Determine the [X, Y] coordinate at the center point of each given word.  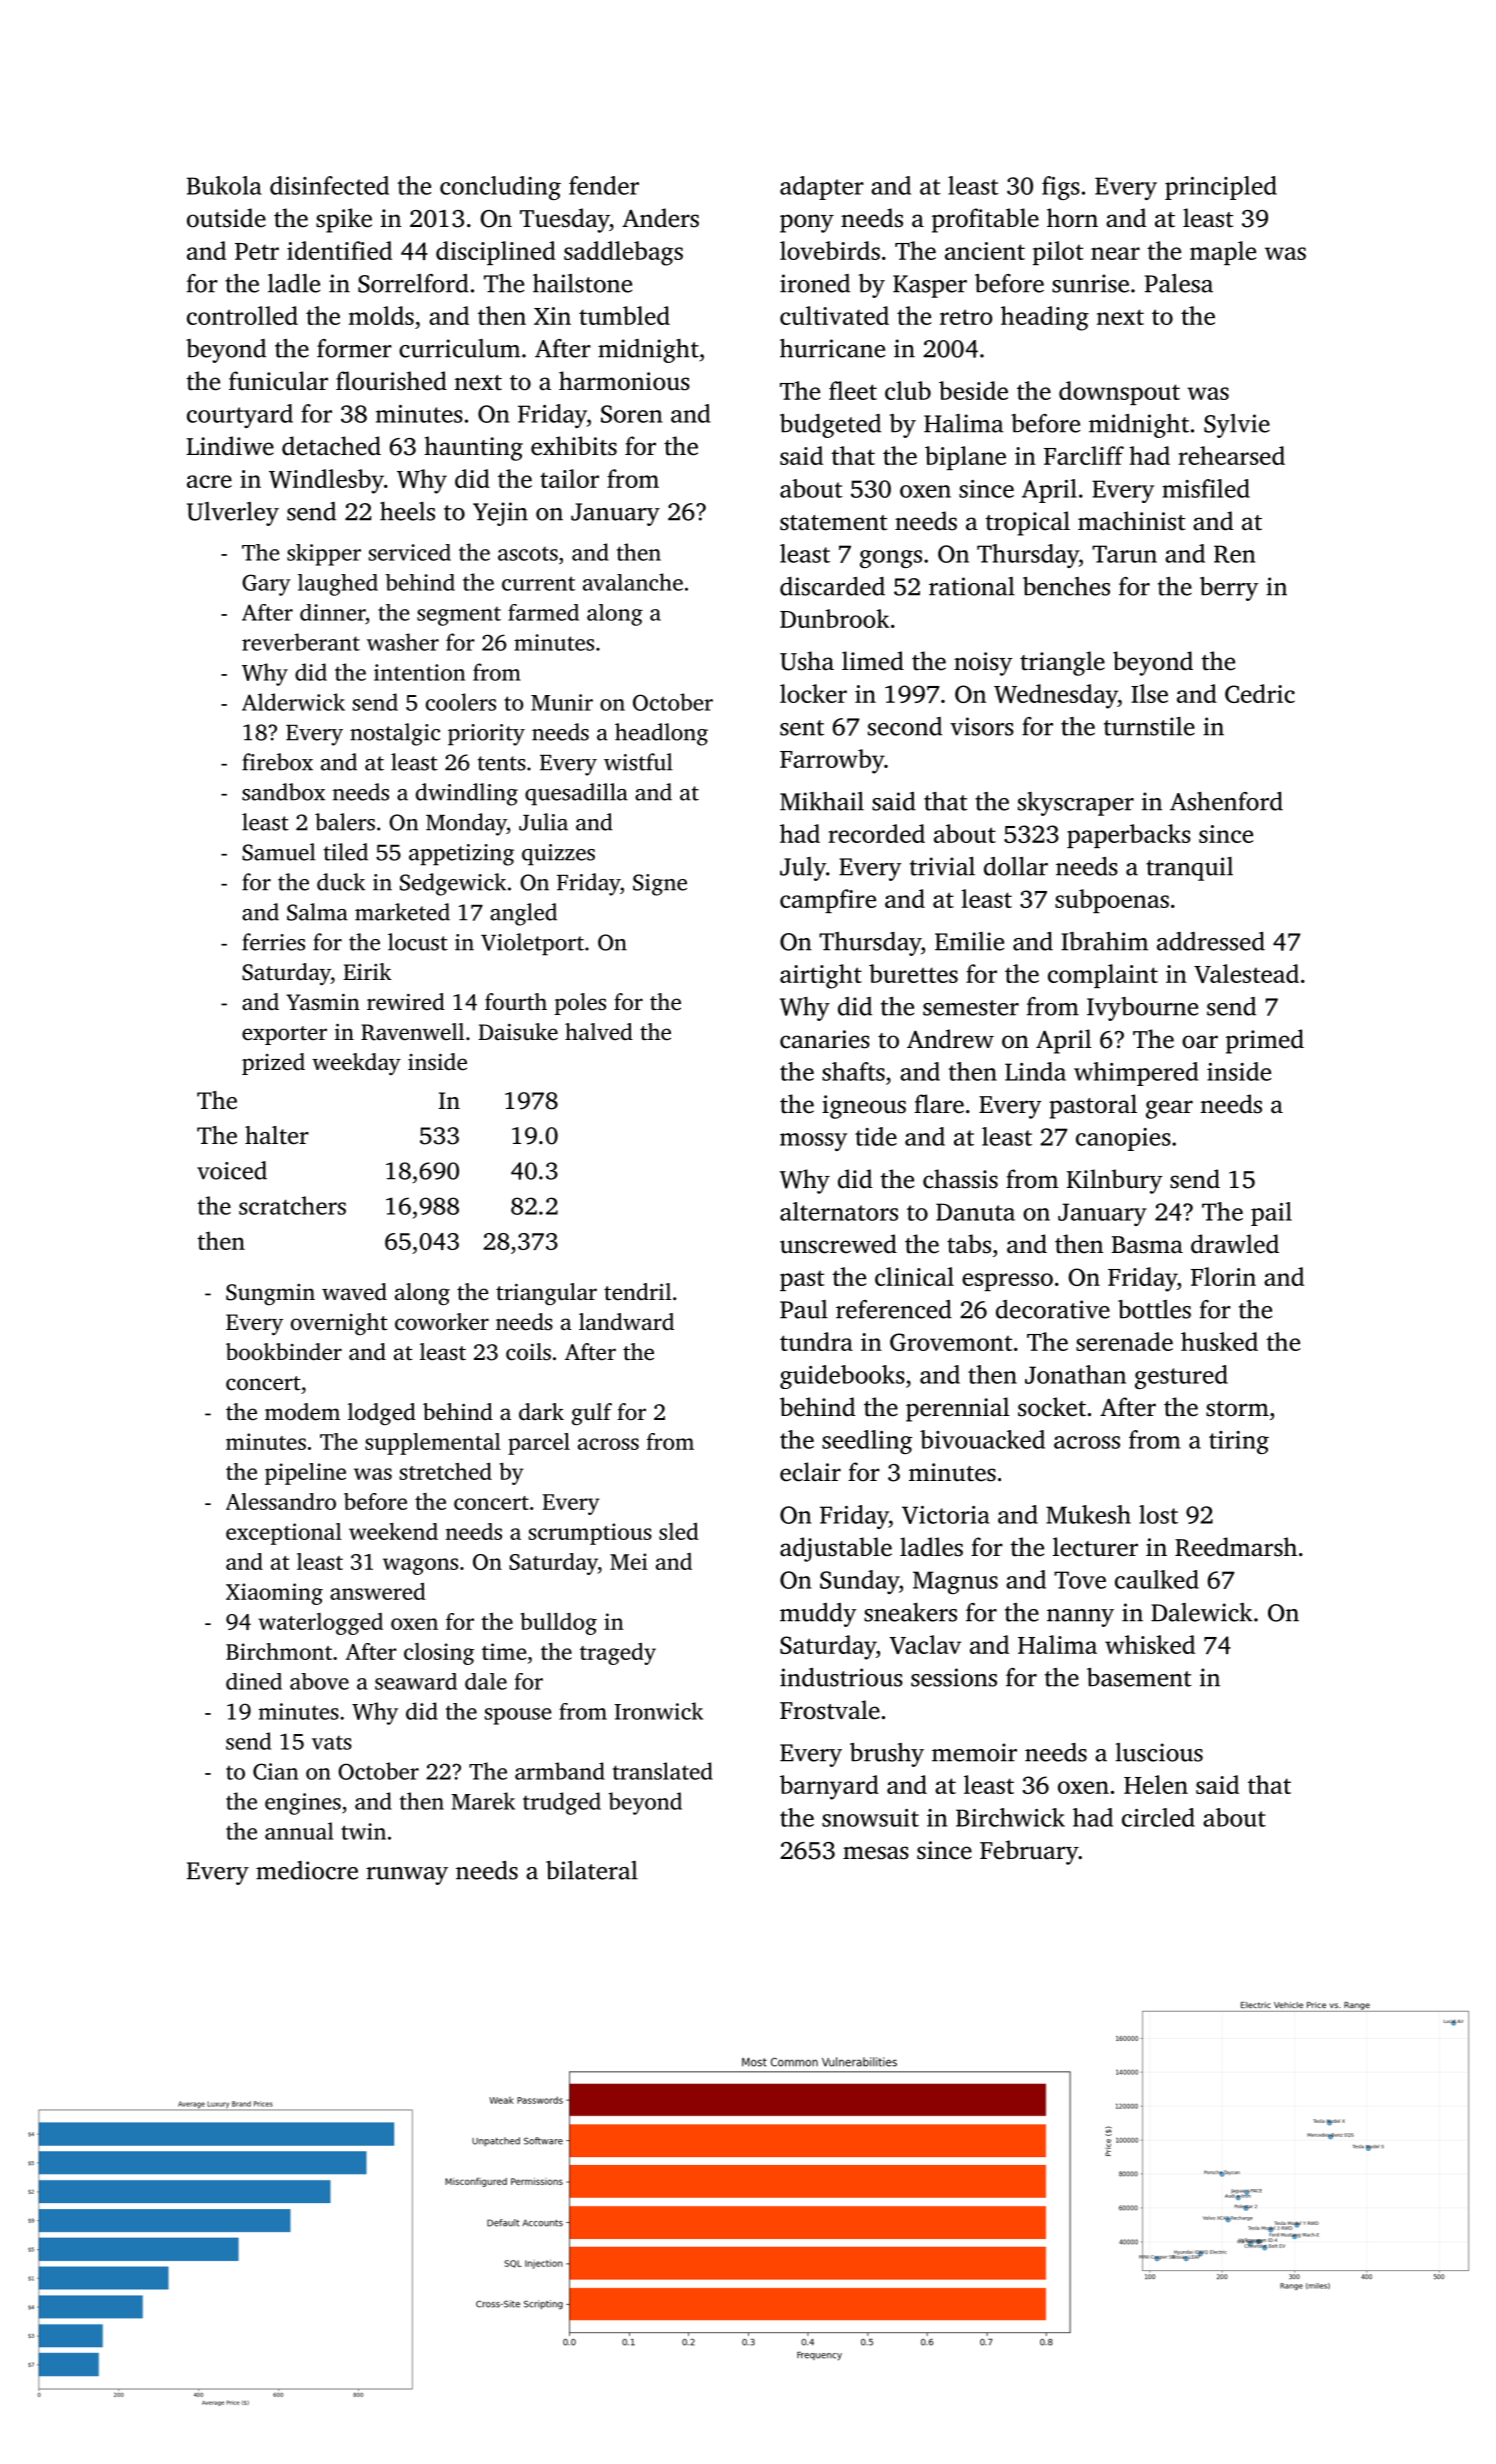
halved [599, 1031]
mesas [876, 1853]
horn [1072, 218]
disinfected [329, 185]
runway [407, 1876]
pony [807, 223]
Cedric [1260, 693]
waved [354, 1292]
